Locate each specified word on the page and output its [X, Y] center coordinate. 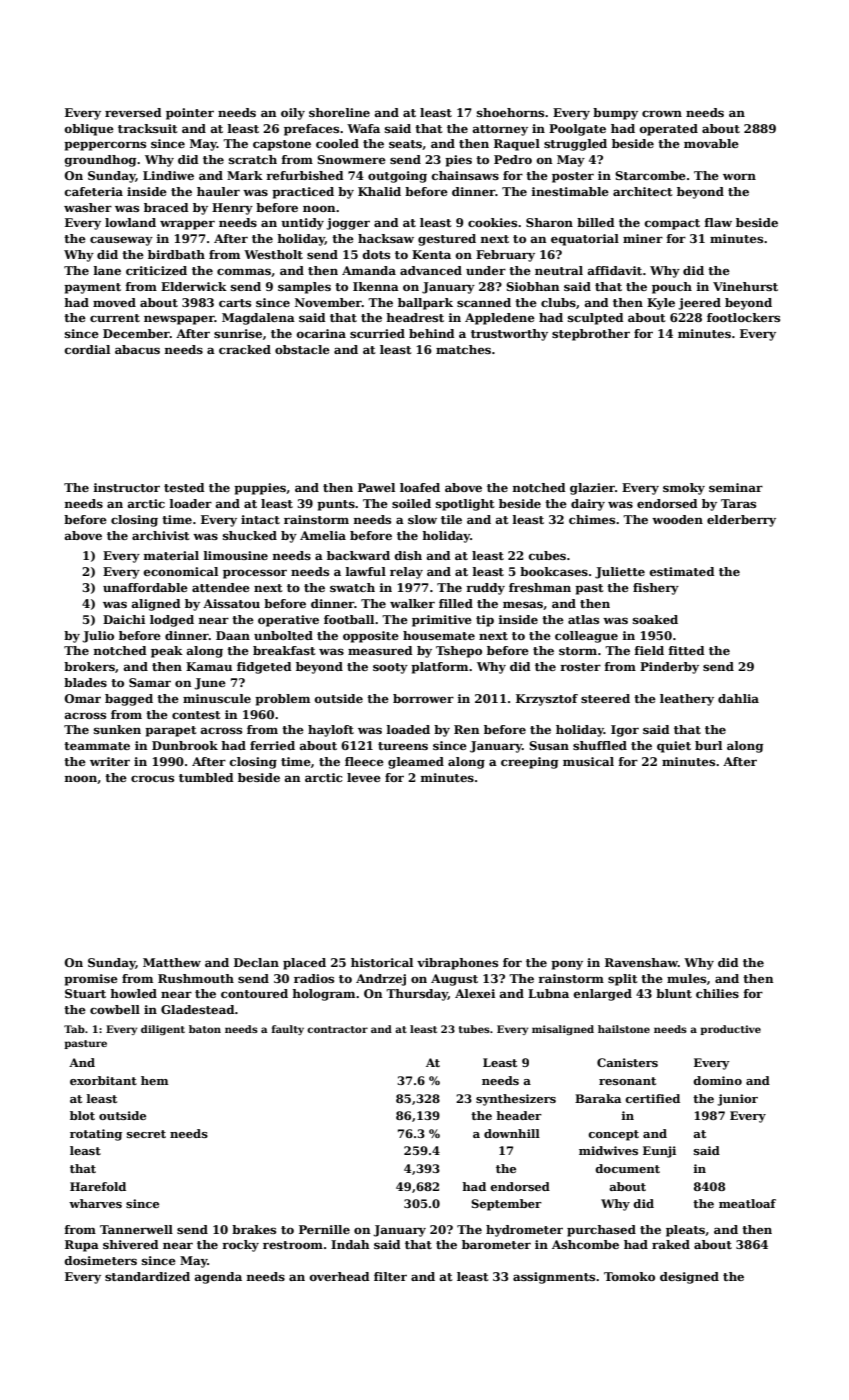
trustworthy [509, 335]
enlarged [603, 995]
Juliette [620, 573]
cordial [87, 349]
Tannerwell [136, 1229]
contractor [337, 1029]
